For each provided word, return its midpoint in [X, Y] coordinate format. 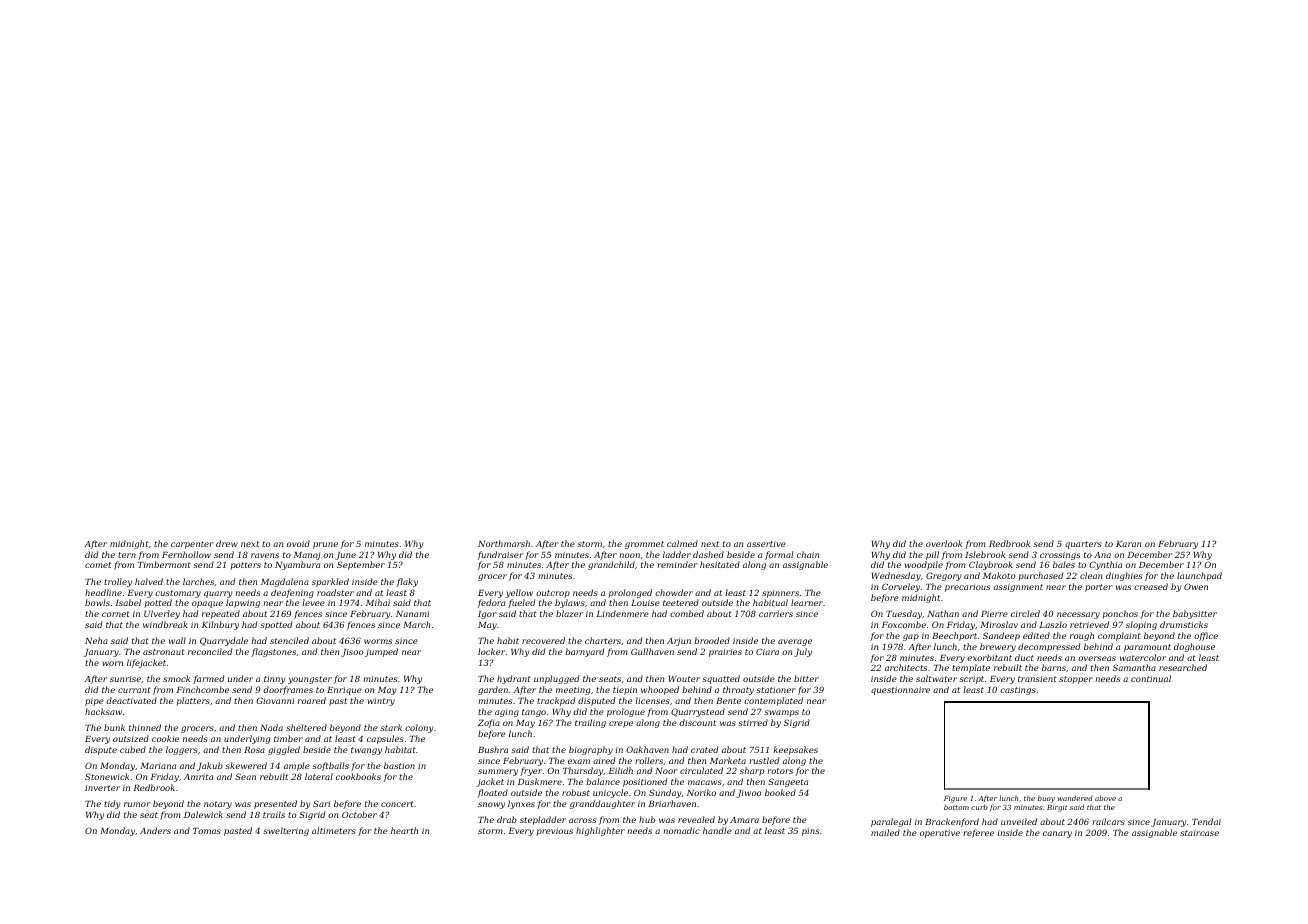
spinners [780, 594]
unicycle [610, 793]
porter [1098, 588]
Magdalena [285, 582]
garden [493, 690]
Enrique [344, 691]
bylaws [570, 603]
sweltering [286, 831]
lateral [319, 776]
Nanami [412, 614]
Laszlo [1053, 624]
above [1105, 798]
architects [906, 667]
